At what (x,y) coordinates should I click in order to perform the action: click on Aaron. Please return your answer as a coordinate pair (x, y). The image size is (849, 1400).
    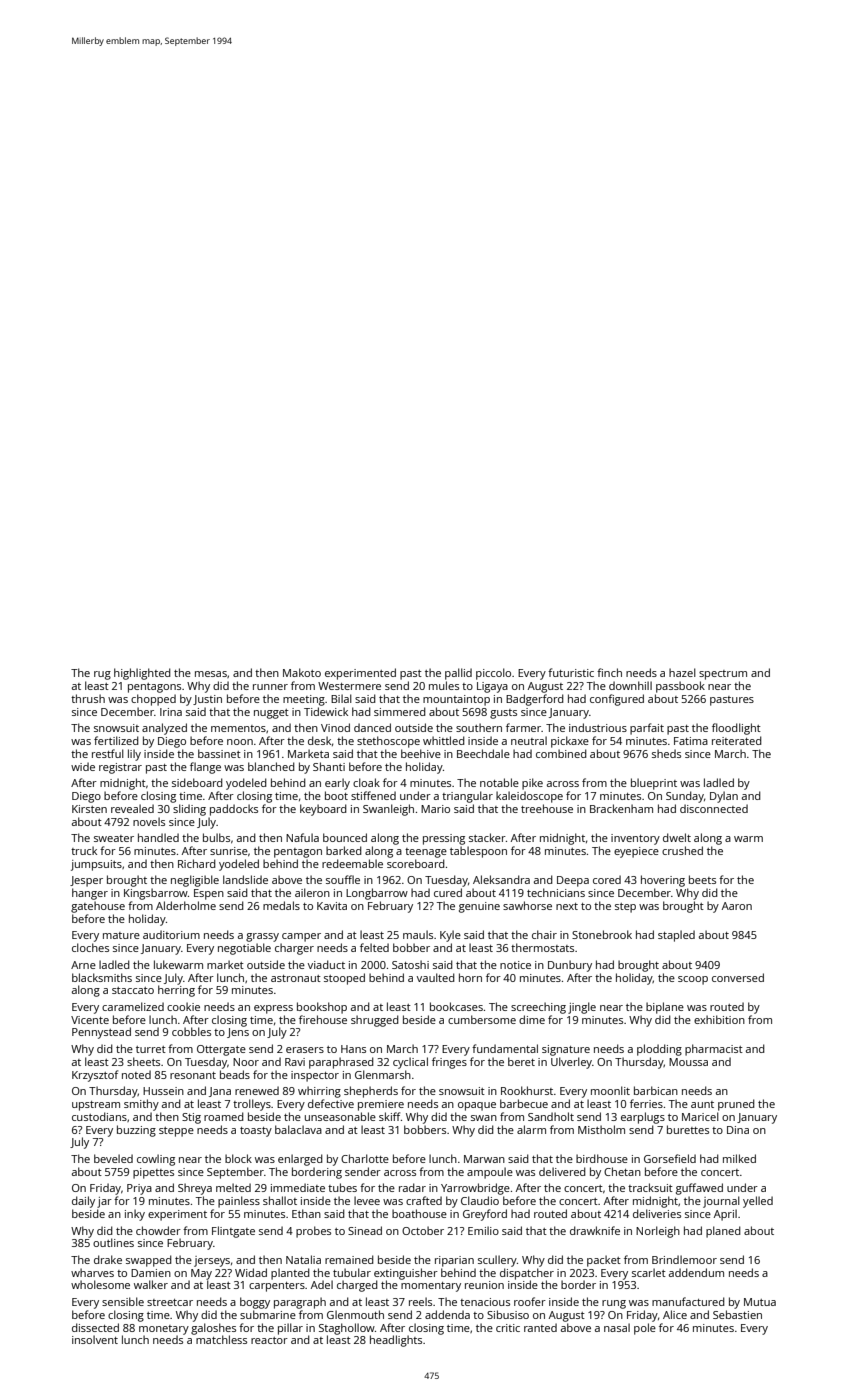
    Looking at the image, I should click on (737, 906).
